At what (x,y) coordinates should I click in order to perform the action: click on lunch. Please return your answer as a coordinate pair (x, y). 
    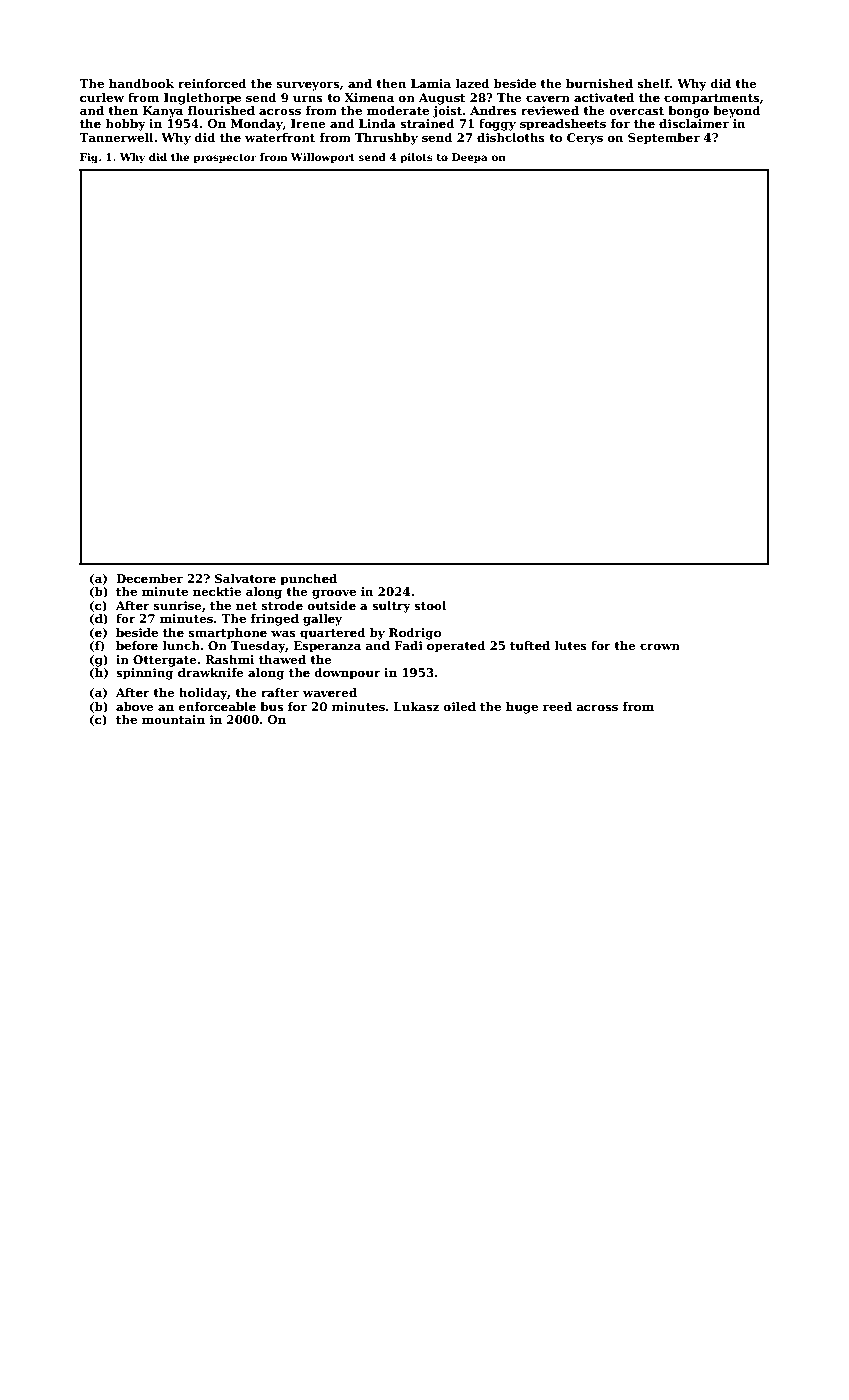
    Looking at the image, I should click on (181, 645).
